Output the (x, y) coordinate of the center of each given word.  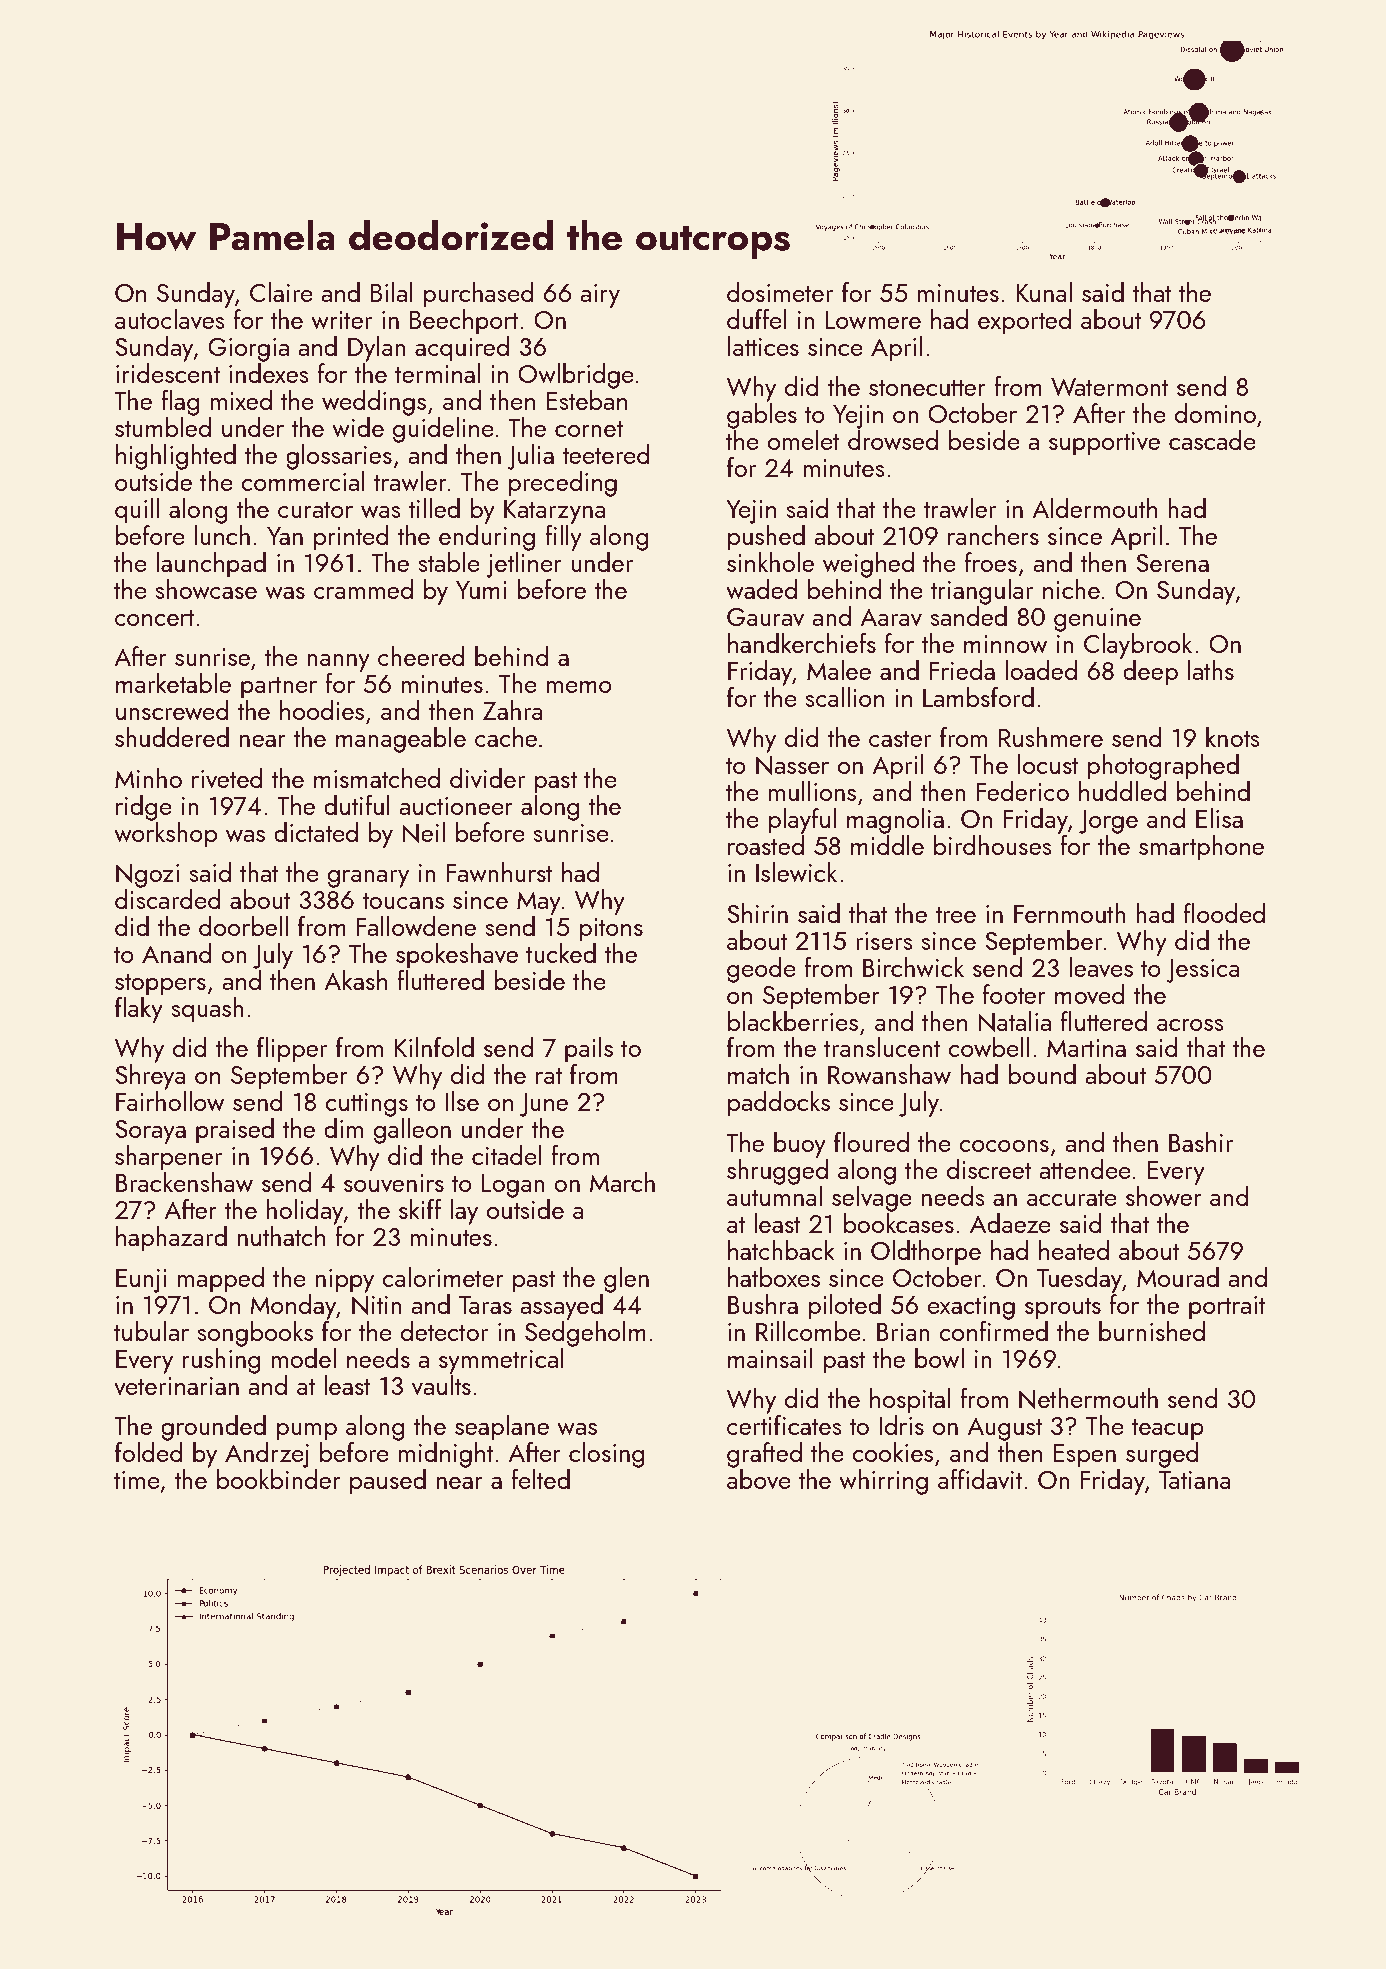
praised (235, 1131)
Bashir (1201, 1142)
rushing (222, 1361)
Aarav (891, 617)
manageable (401, 740)
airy (600, 296)
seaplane (502, 1428)
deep (1150, 673)
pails (589, 1050)
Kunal (1044, 292)
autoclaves (170, 319)
